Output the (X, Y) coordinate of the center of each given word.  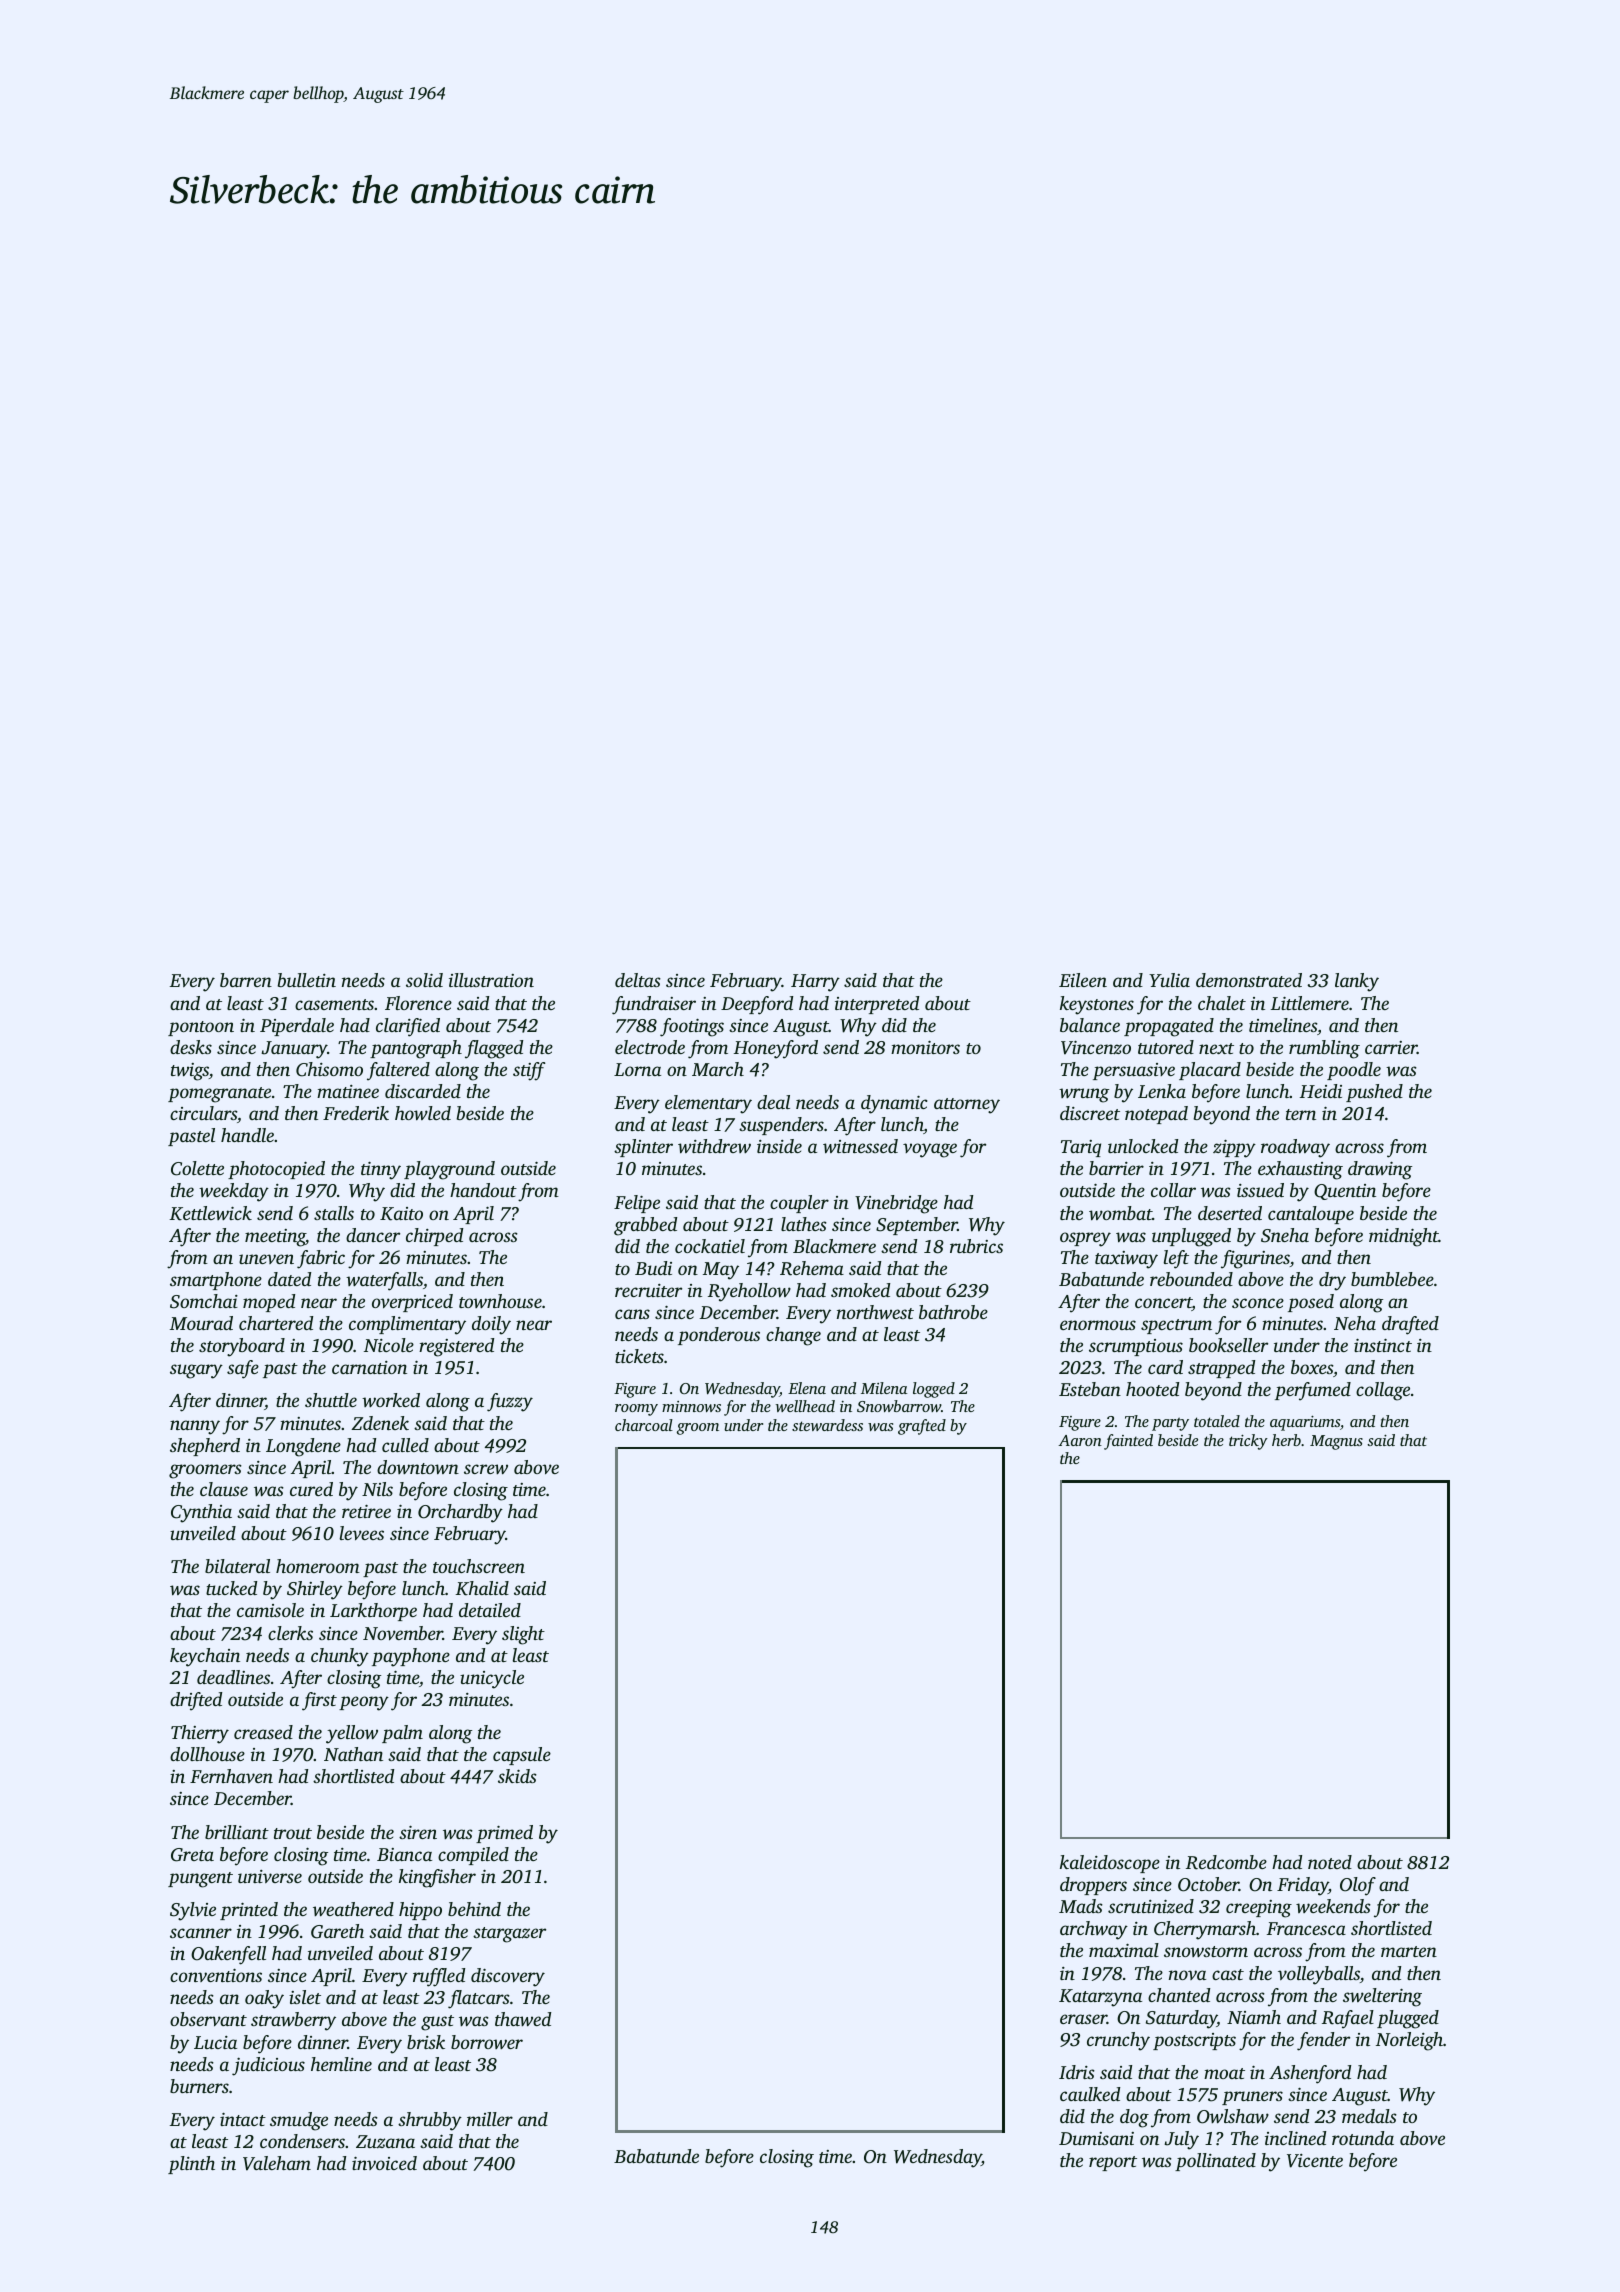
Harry (815, 983)
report (1113, 2163)
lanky (1357, 982)
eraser (1083, 2019)
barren (246, 980)
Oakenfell (228, 1955)
